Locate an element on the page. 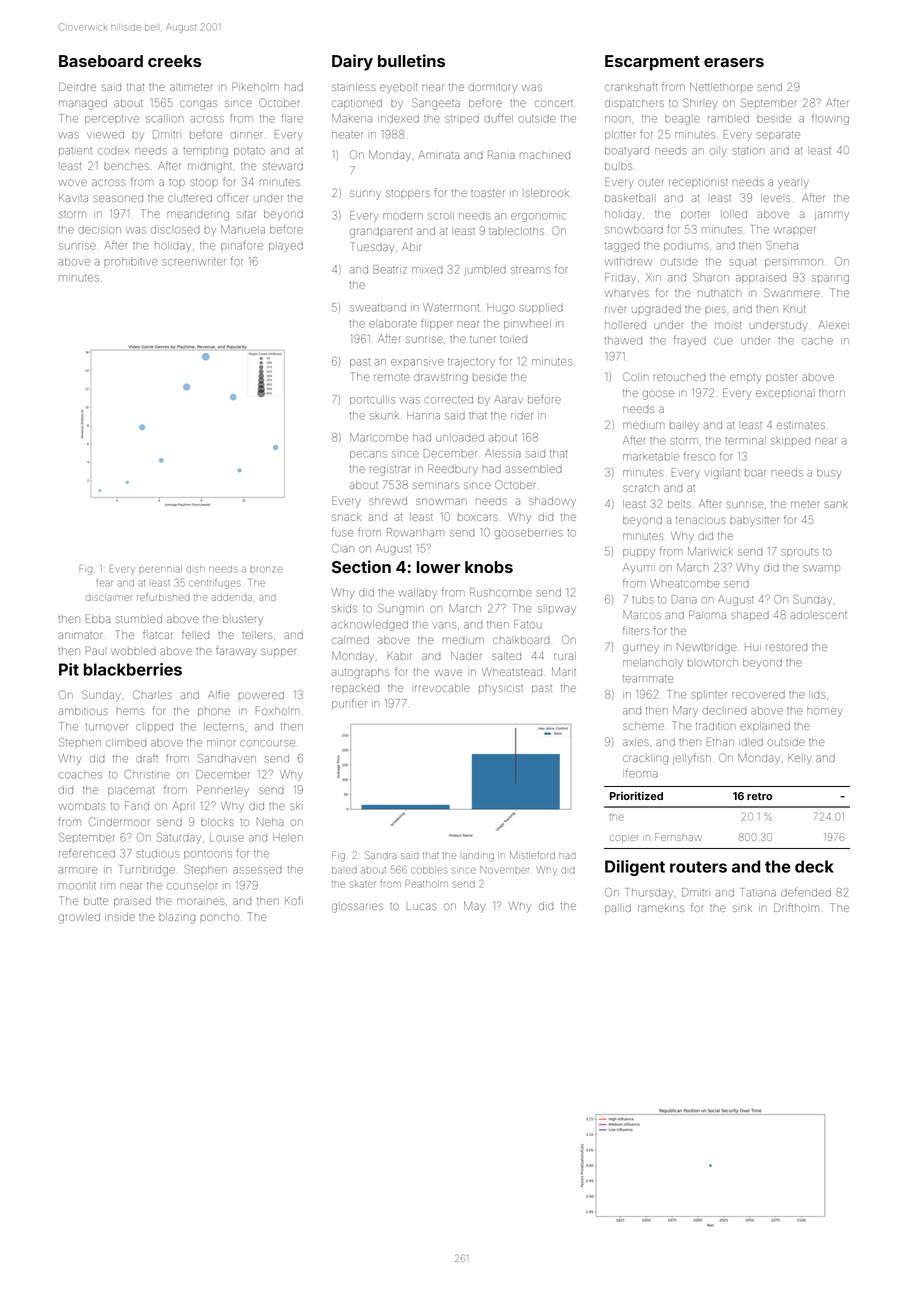  blazing is located at coordinates (177, 918).
